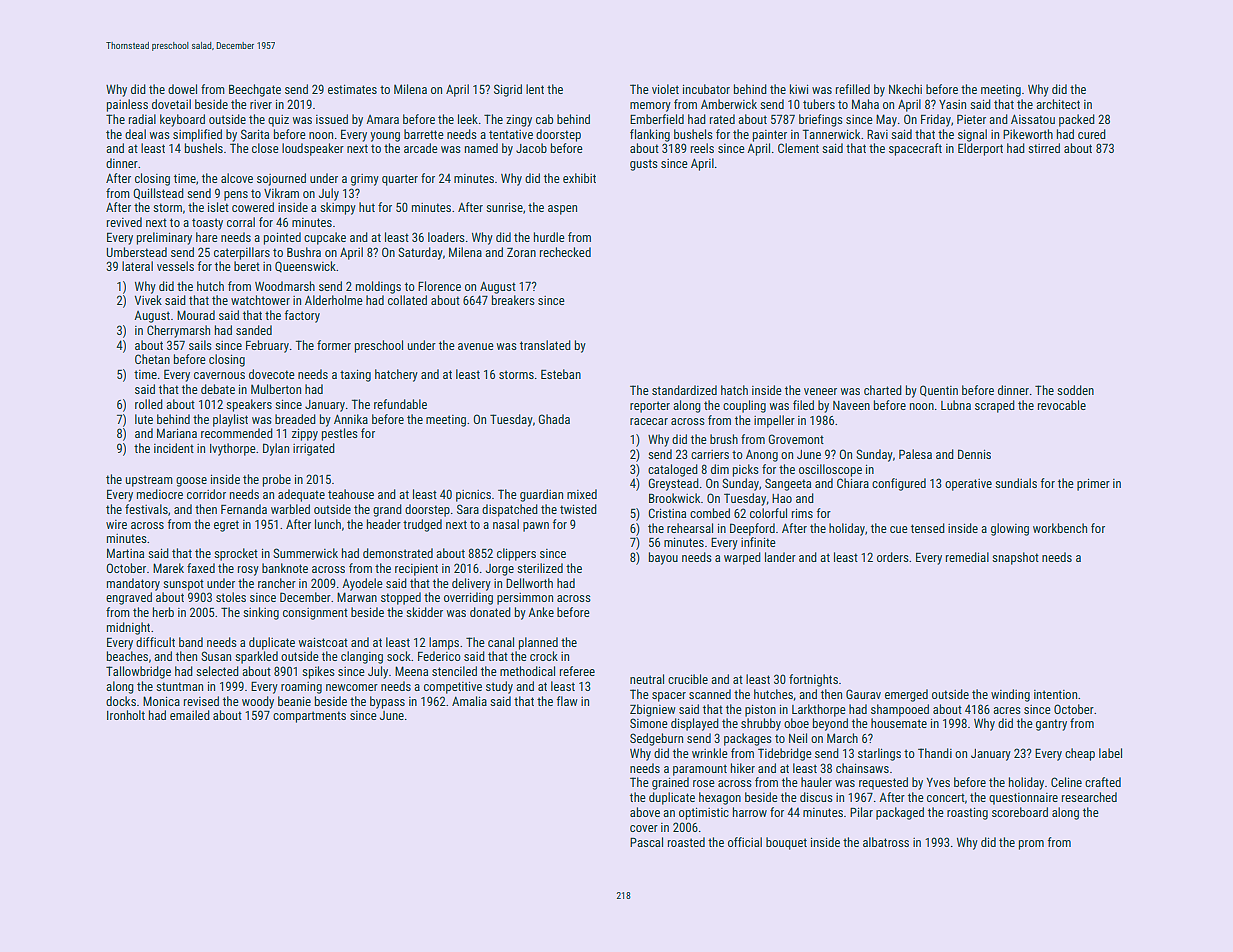 This screenshot has height=952, width=1233. I want to click on emerged, so click(906, 695).
